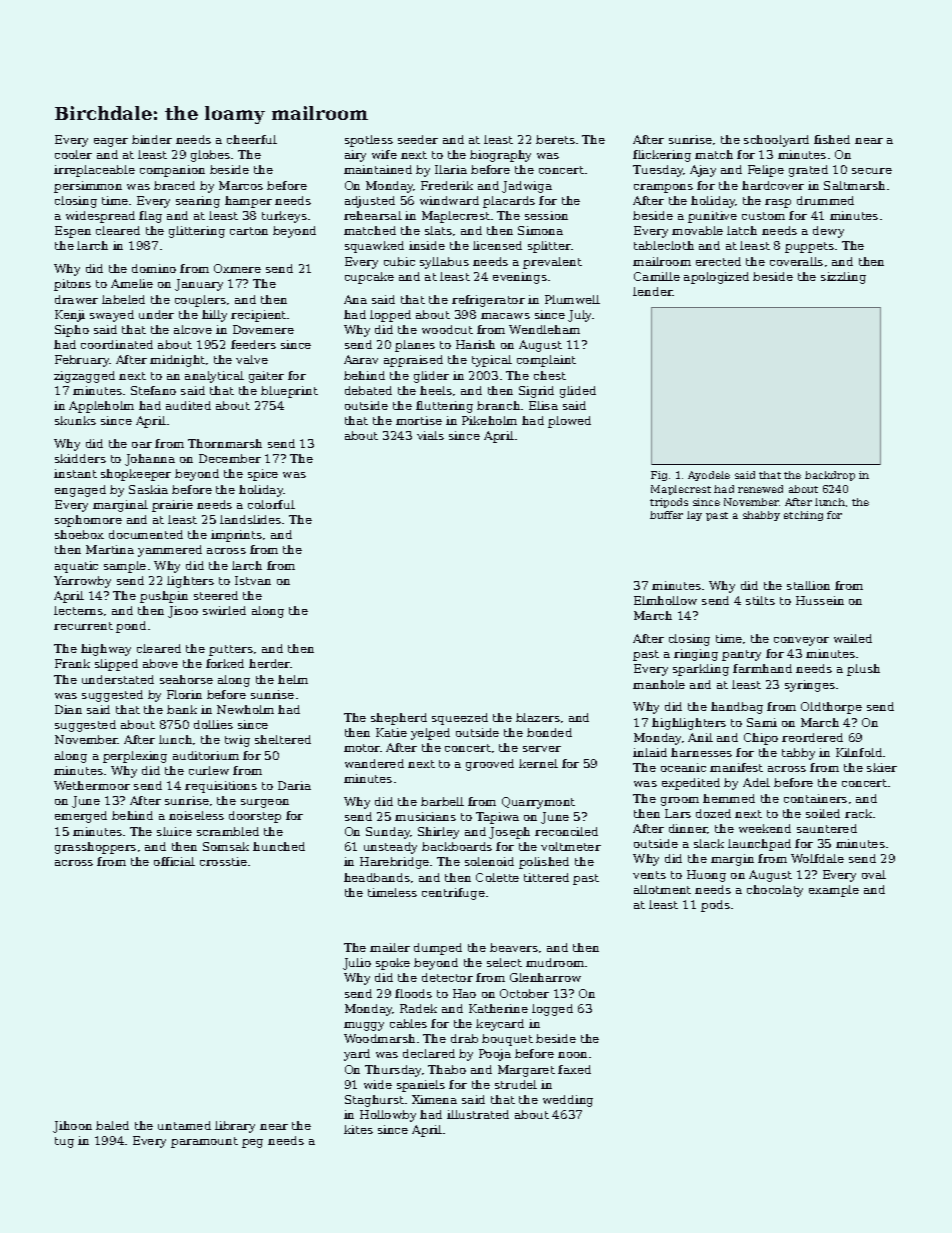  I want to click on hunched, so click(279, 846).
